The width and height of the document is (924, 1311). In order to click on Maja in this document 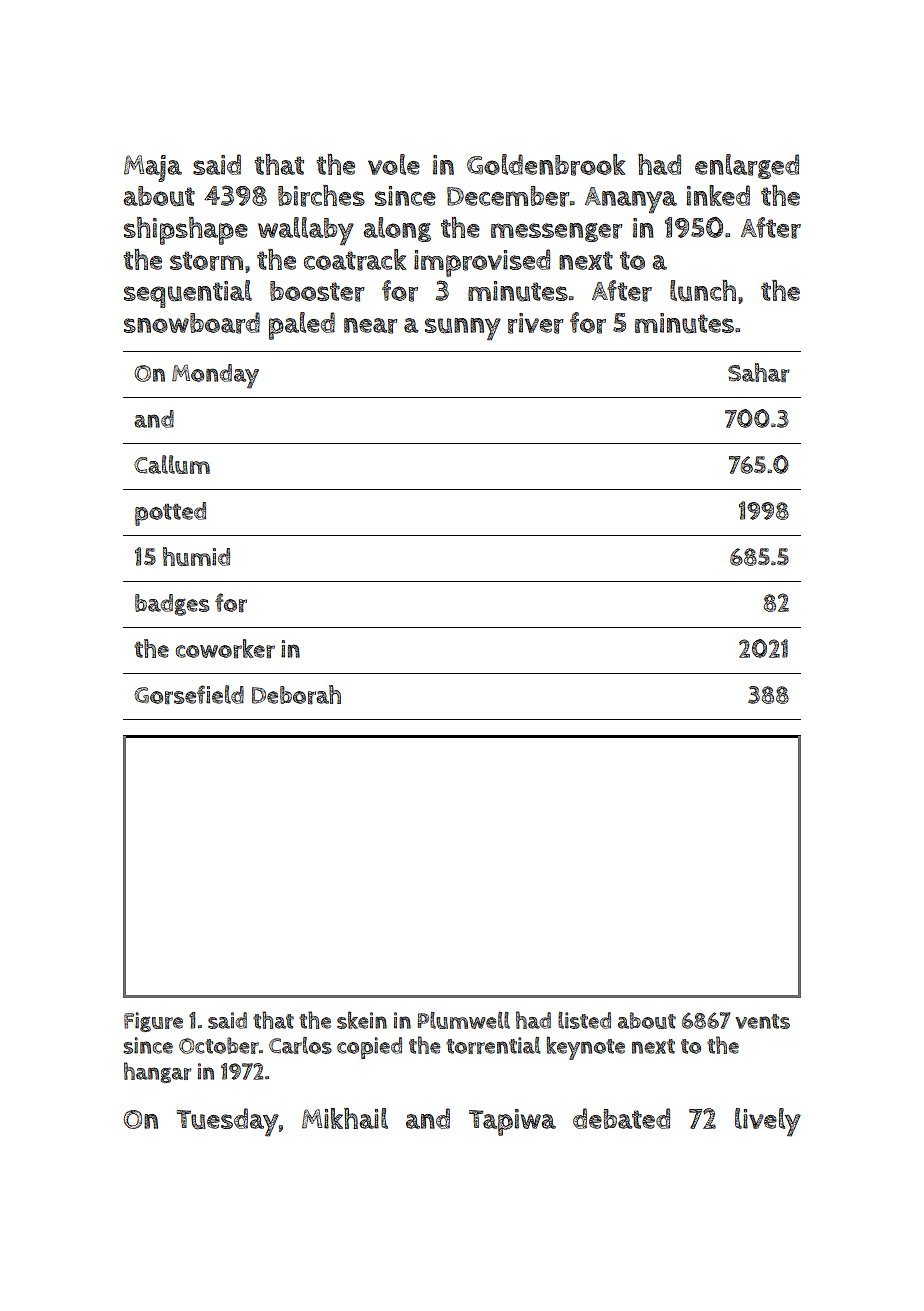, I will do `click(153, 168)`.
